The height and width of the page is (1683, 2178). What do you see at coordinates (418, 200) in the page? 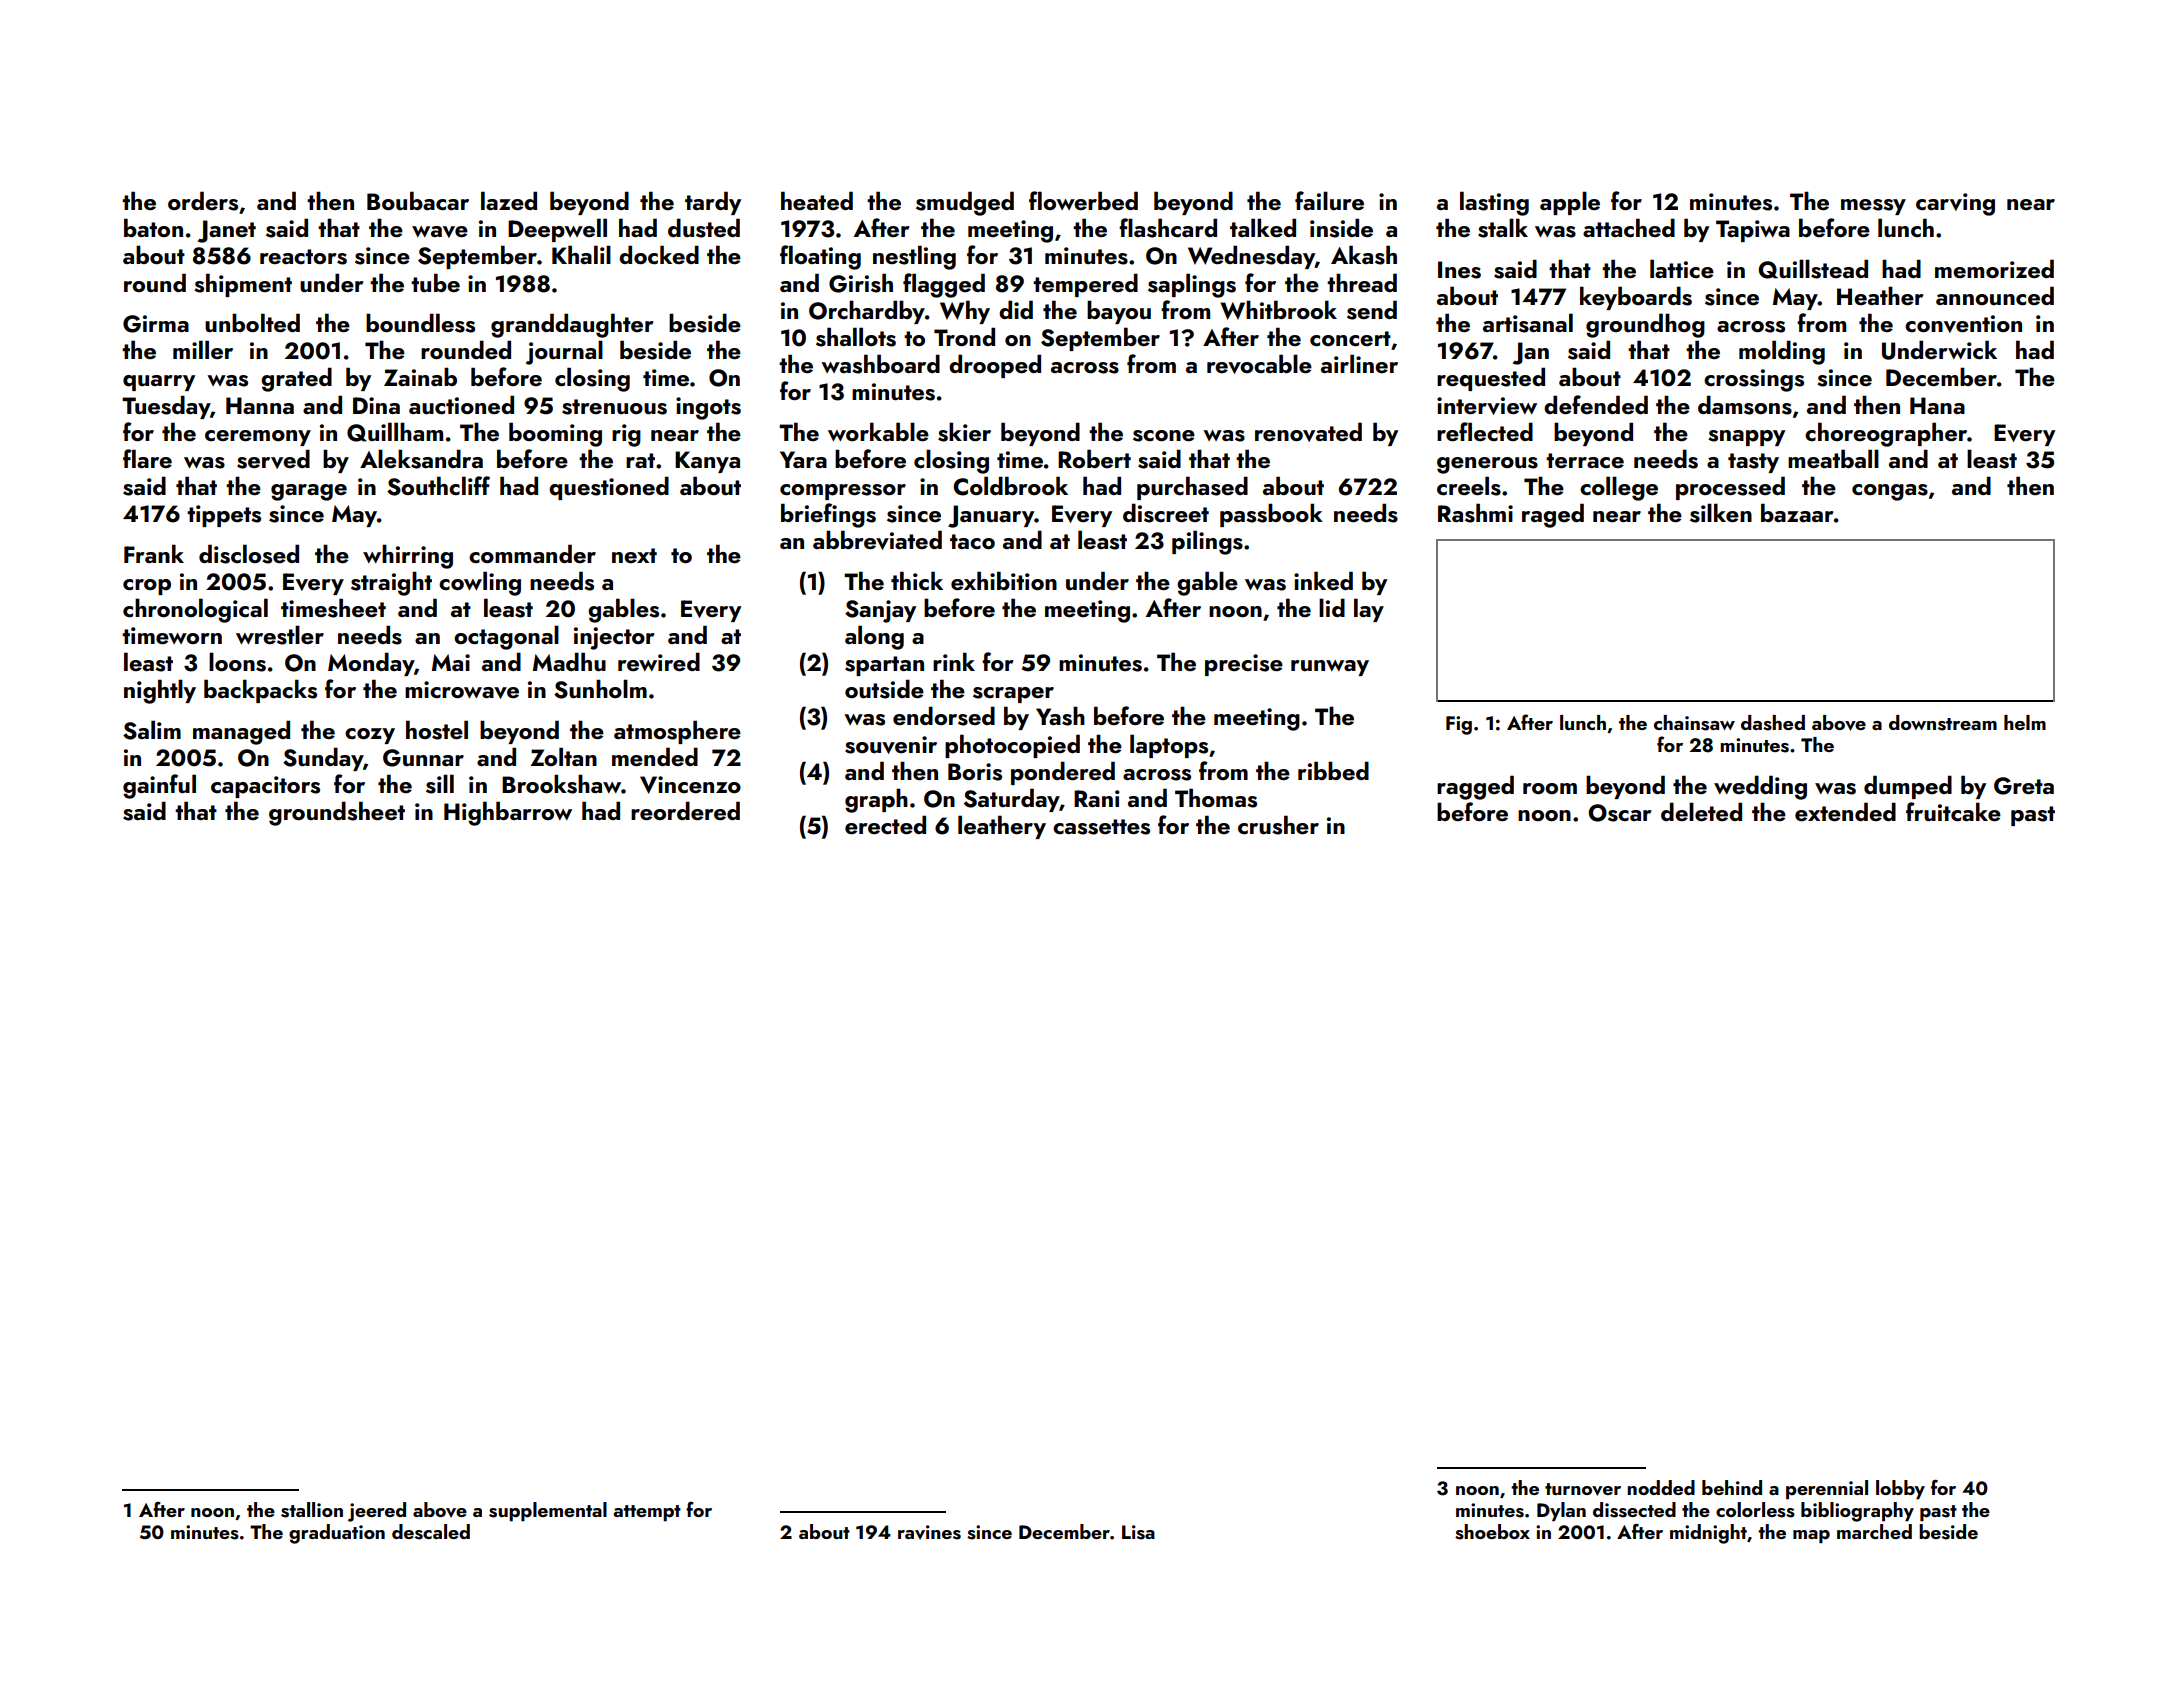
I see `Boubacar` at bounding box center [418, 200].
